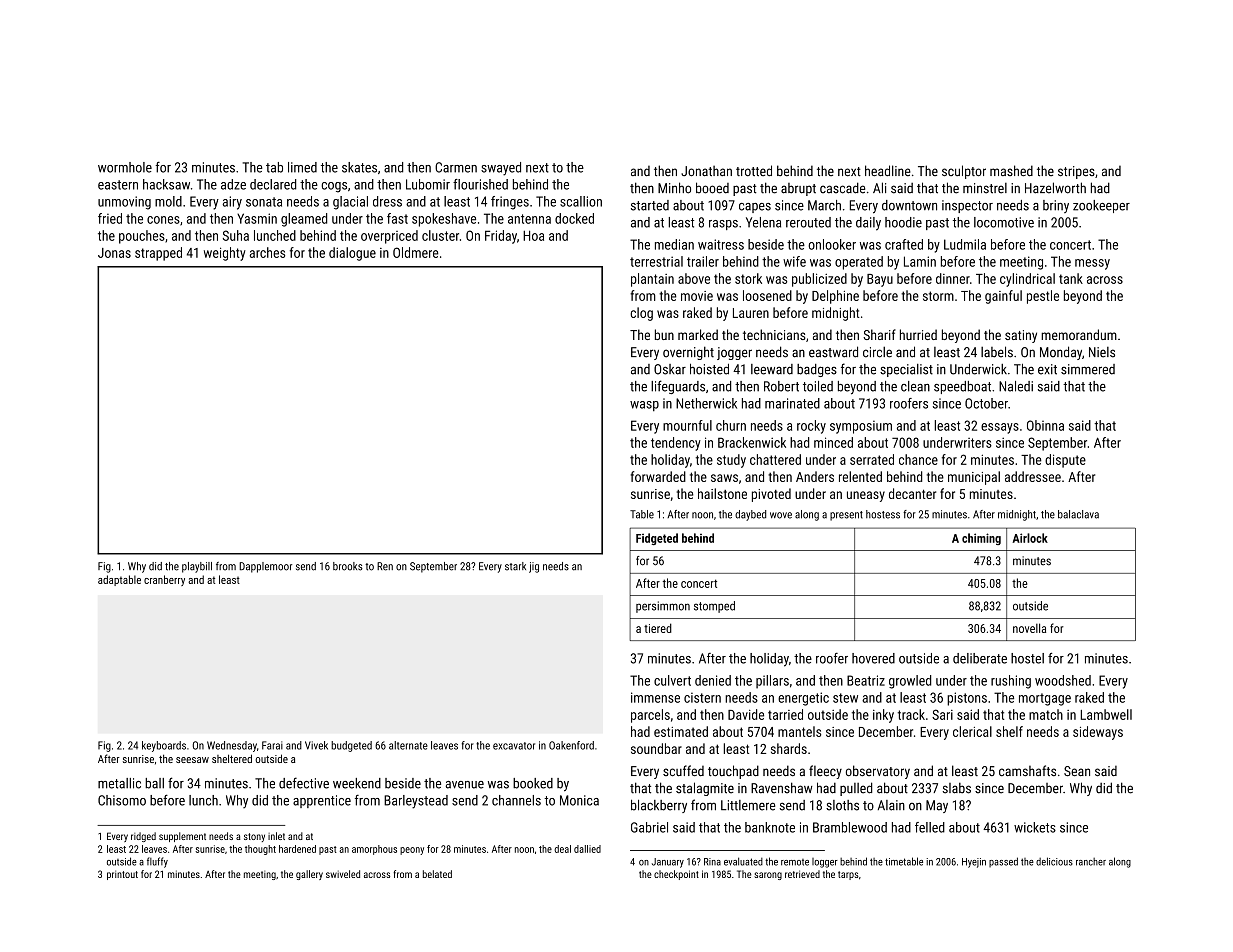  I want to click on brooks, so click(348, 566).
